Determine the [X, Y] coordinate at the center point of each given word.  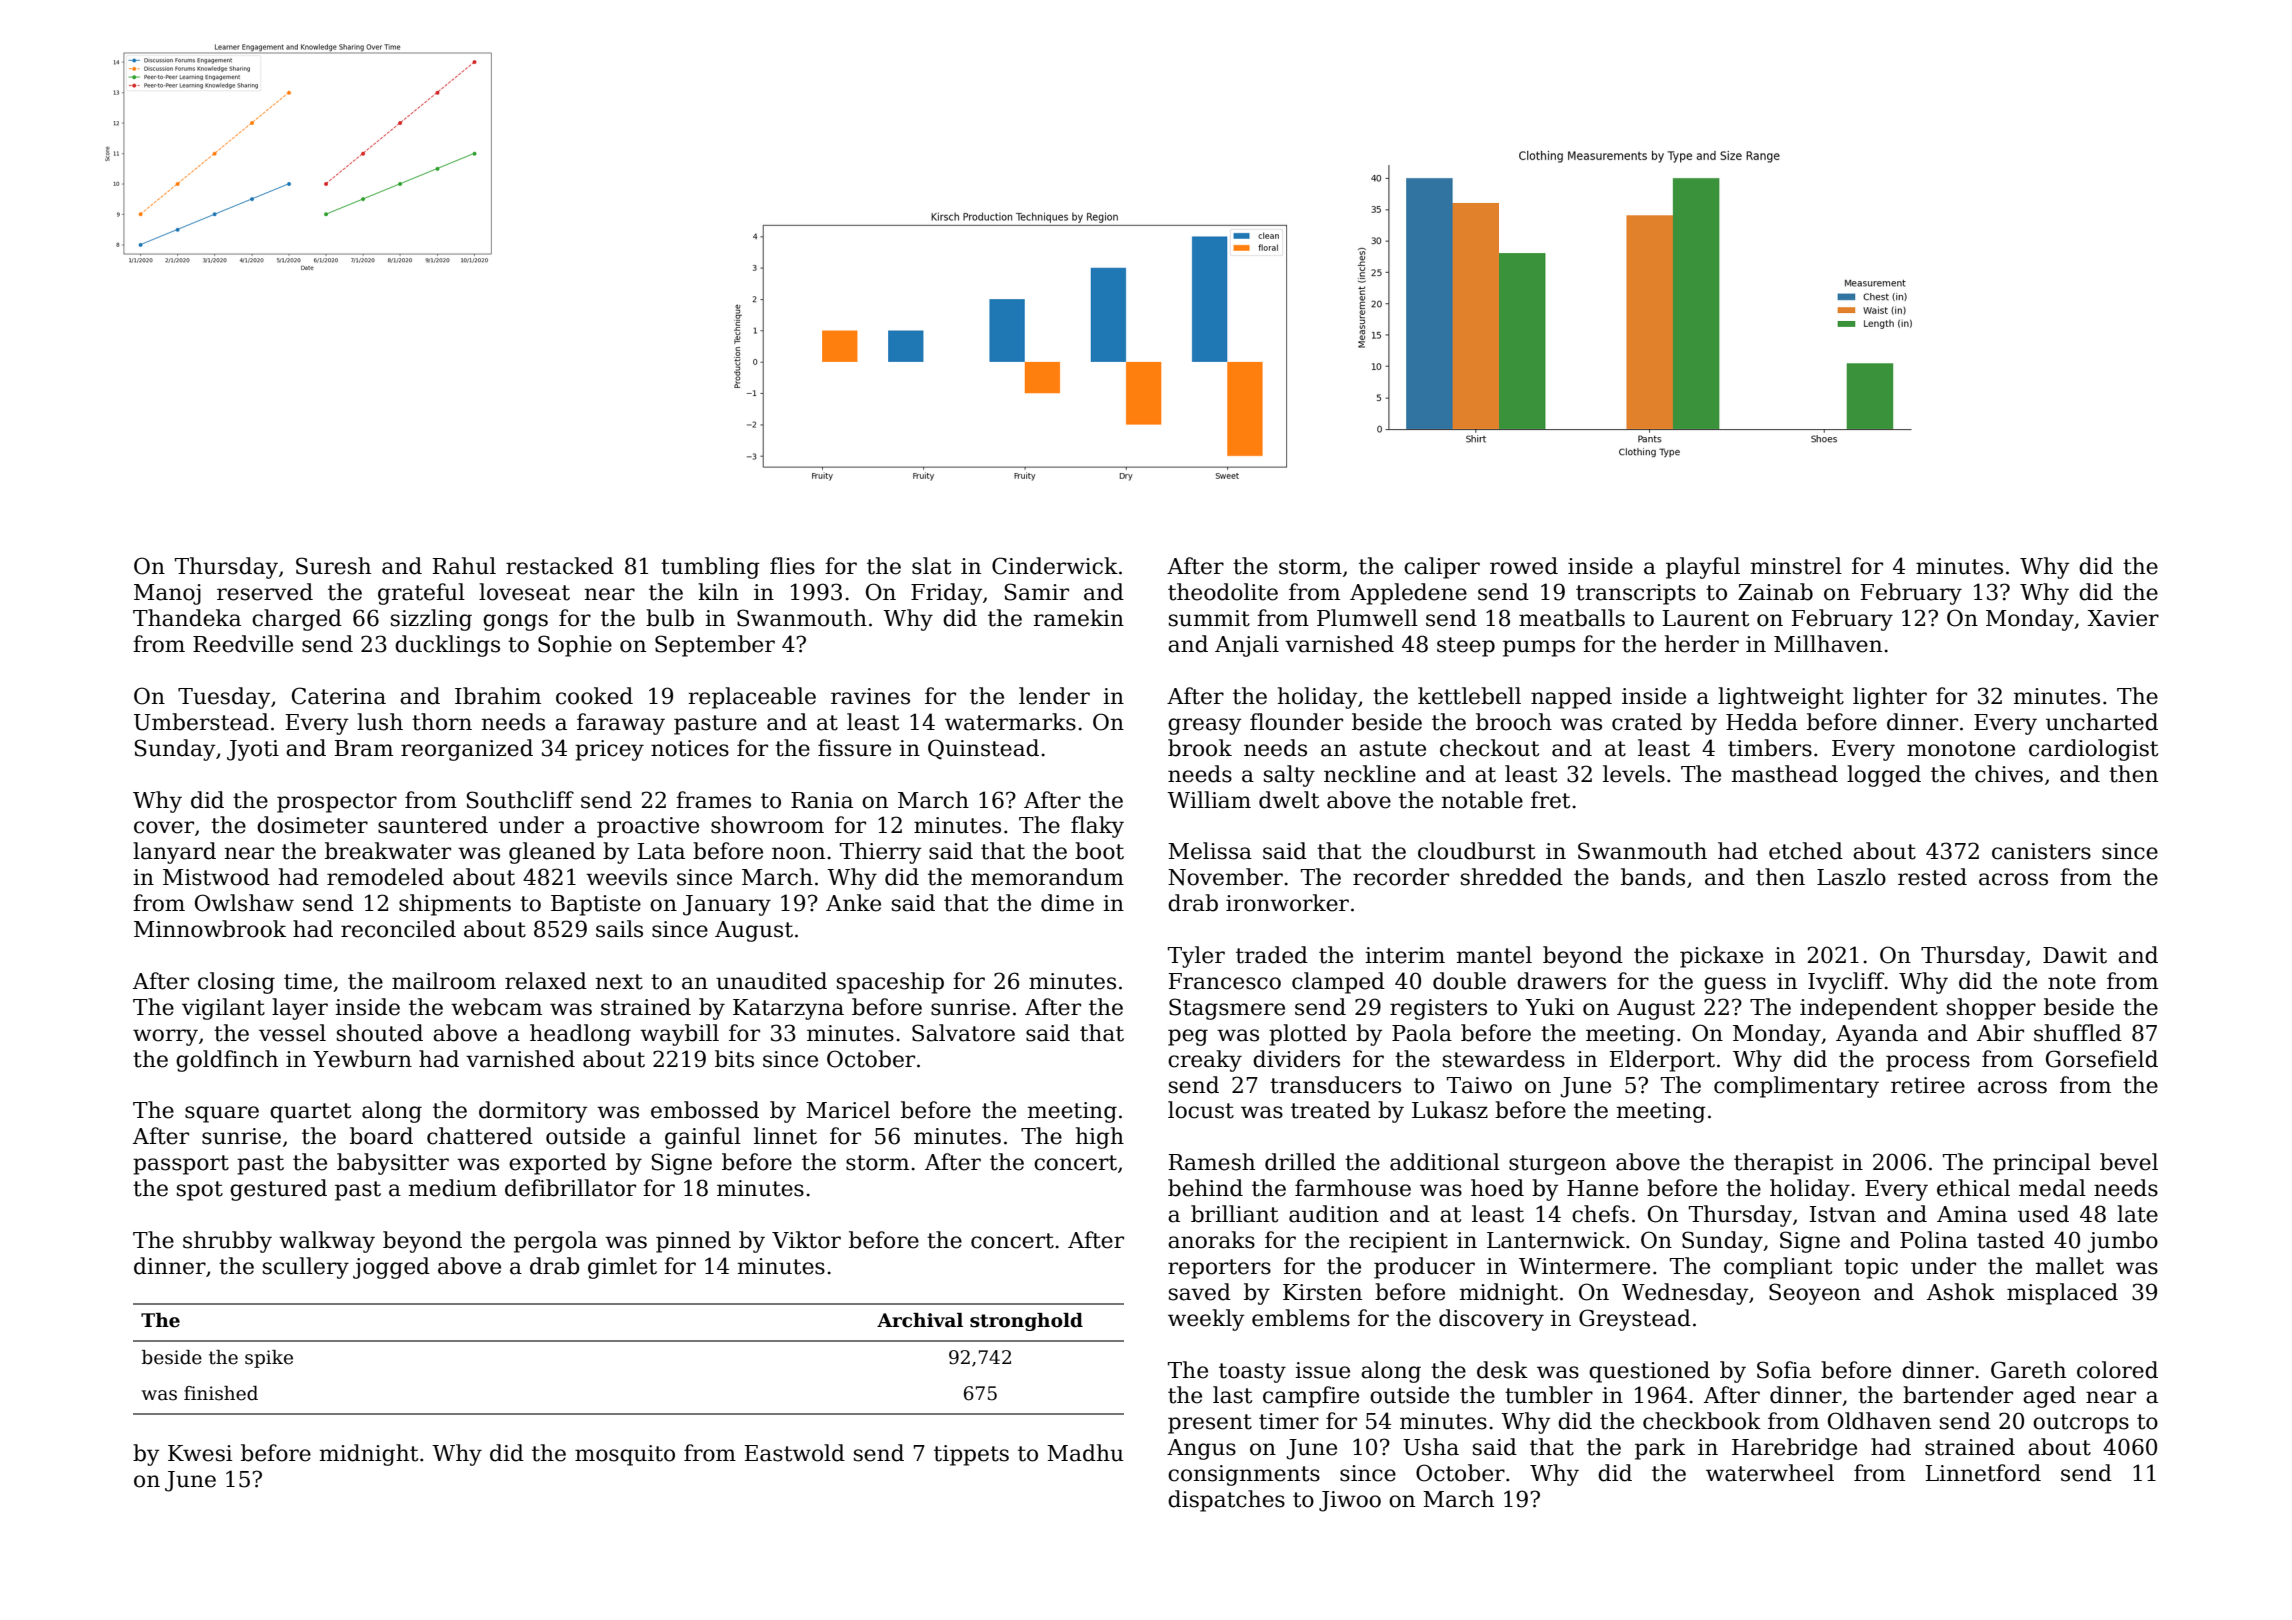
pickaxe [1721, 957]
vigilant [223, 1009]
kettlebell [1469, 696]
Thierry [881, 853]
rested [1932, 877]
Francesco [1225, 981]
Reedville [243, 644]
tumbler [1549, 1395]
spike [269, 1359]
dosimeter [312, 825]
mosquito [625, 1455]
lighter [1890, 698]
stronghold [1026, 1322]
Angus [1201, 1449]
